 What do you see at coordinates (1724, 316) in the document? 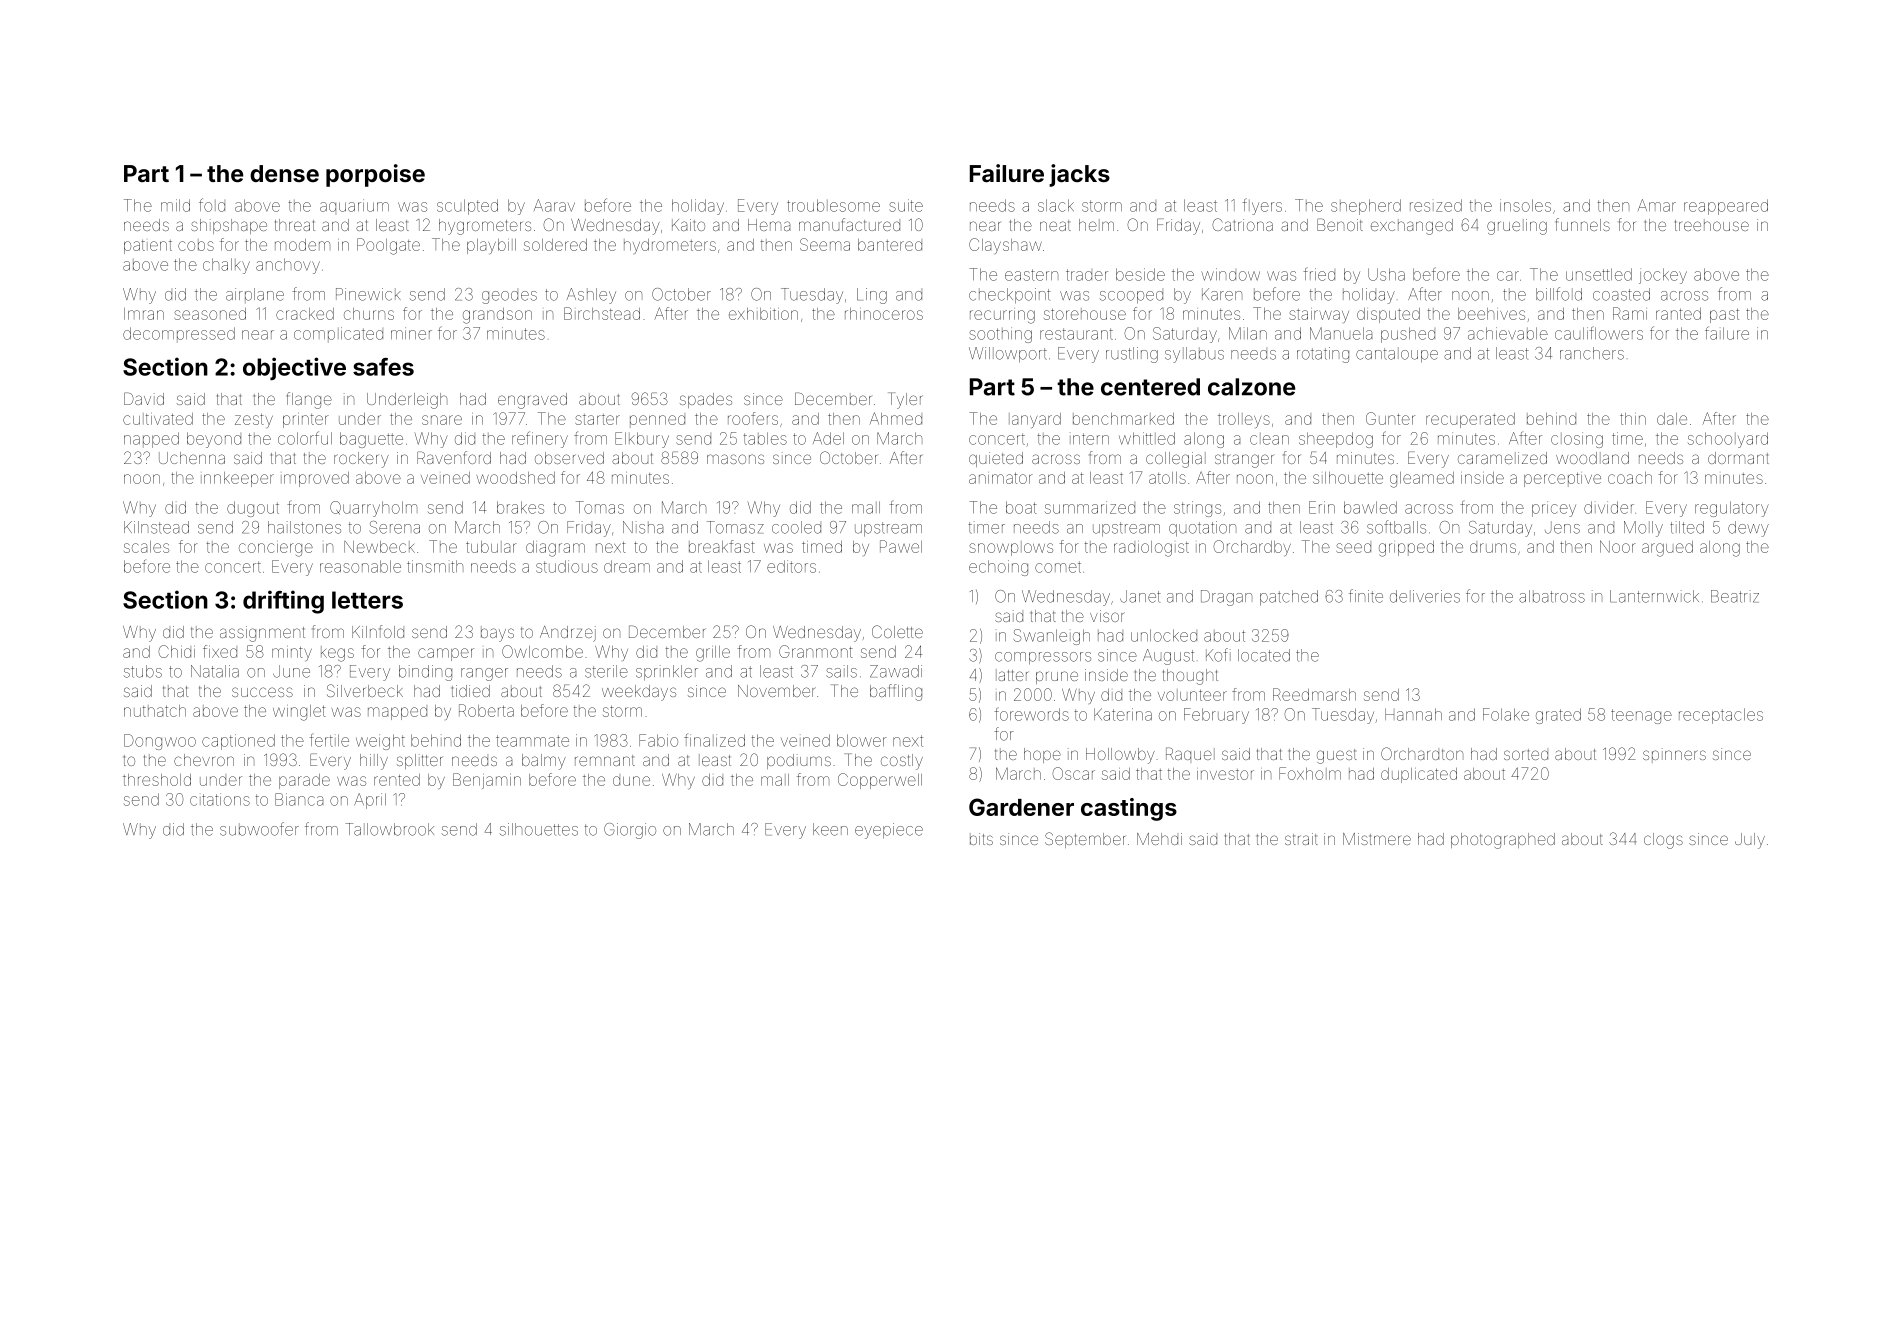
I see `past` at bounding box center [1724, 316].
